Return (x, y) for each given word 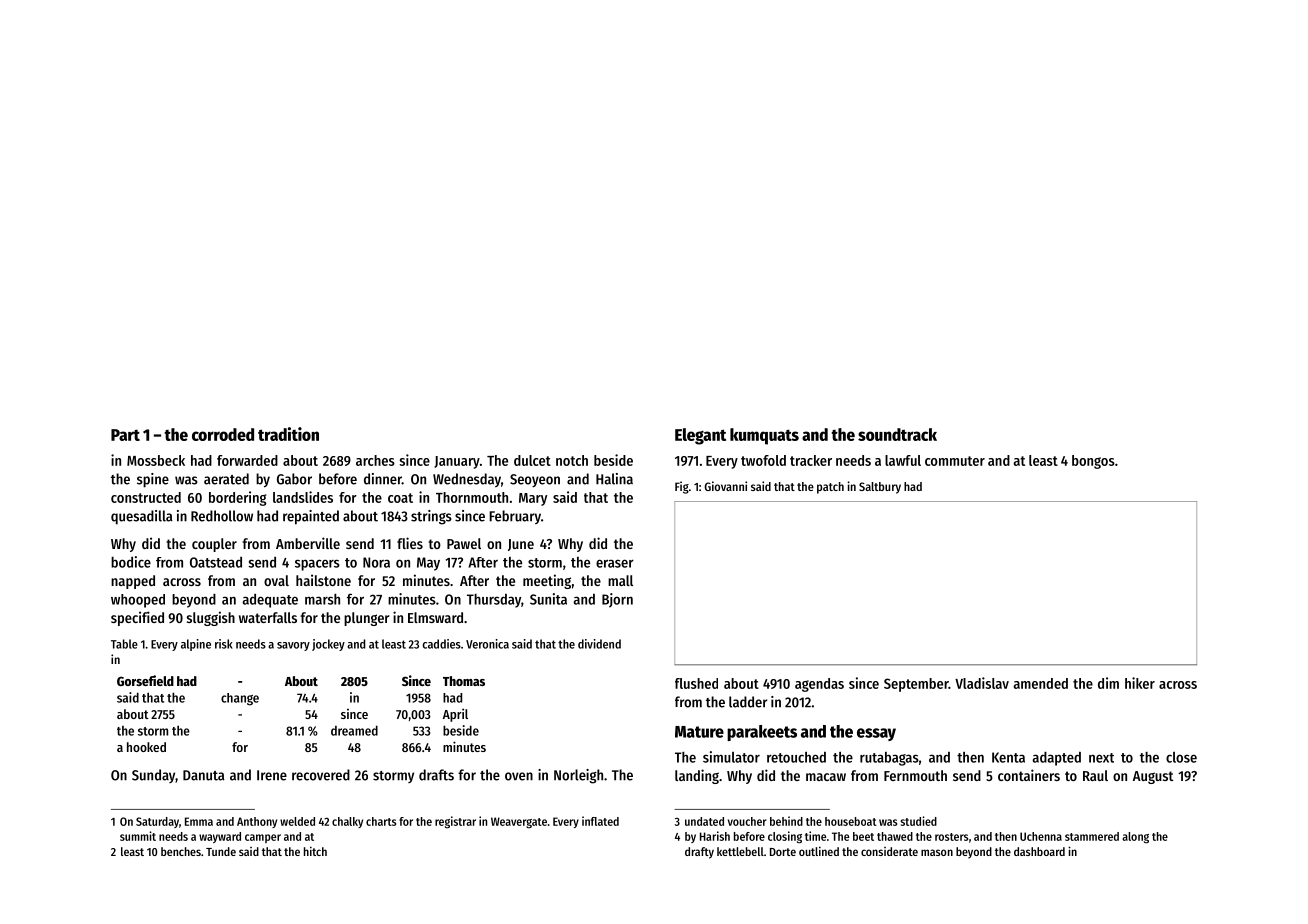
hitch (315, 851)
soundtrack (897, 434)
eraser (615, 563)
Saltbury (880, 488)
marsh (322, 599)
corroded (223, 434)
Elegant (700, 436)
